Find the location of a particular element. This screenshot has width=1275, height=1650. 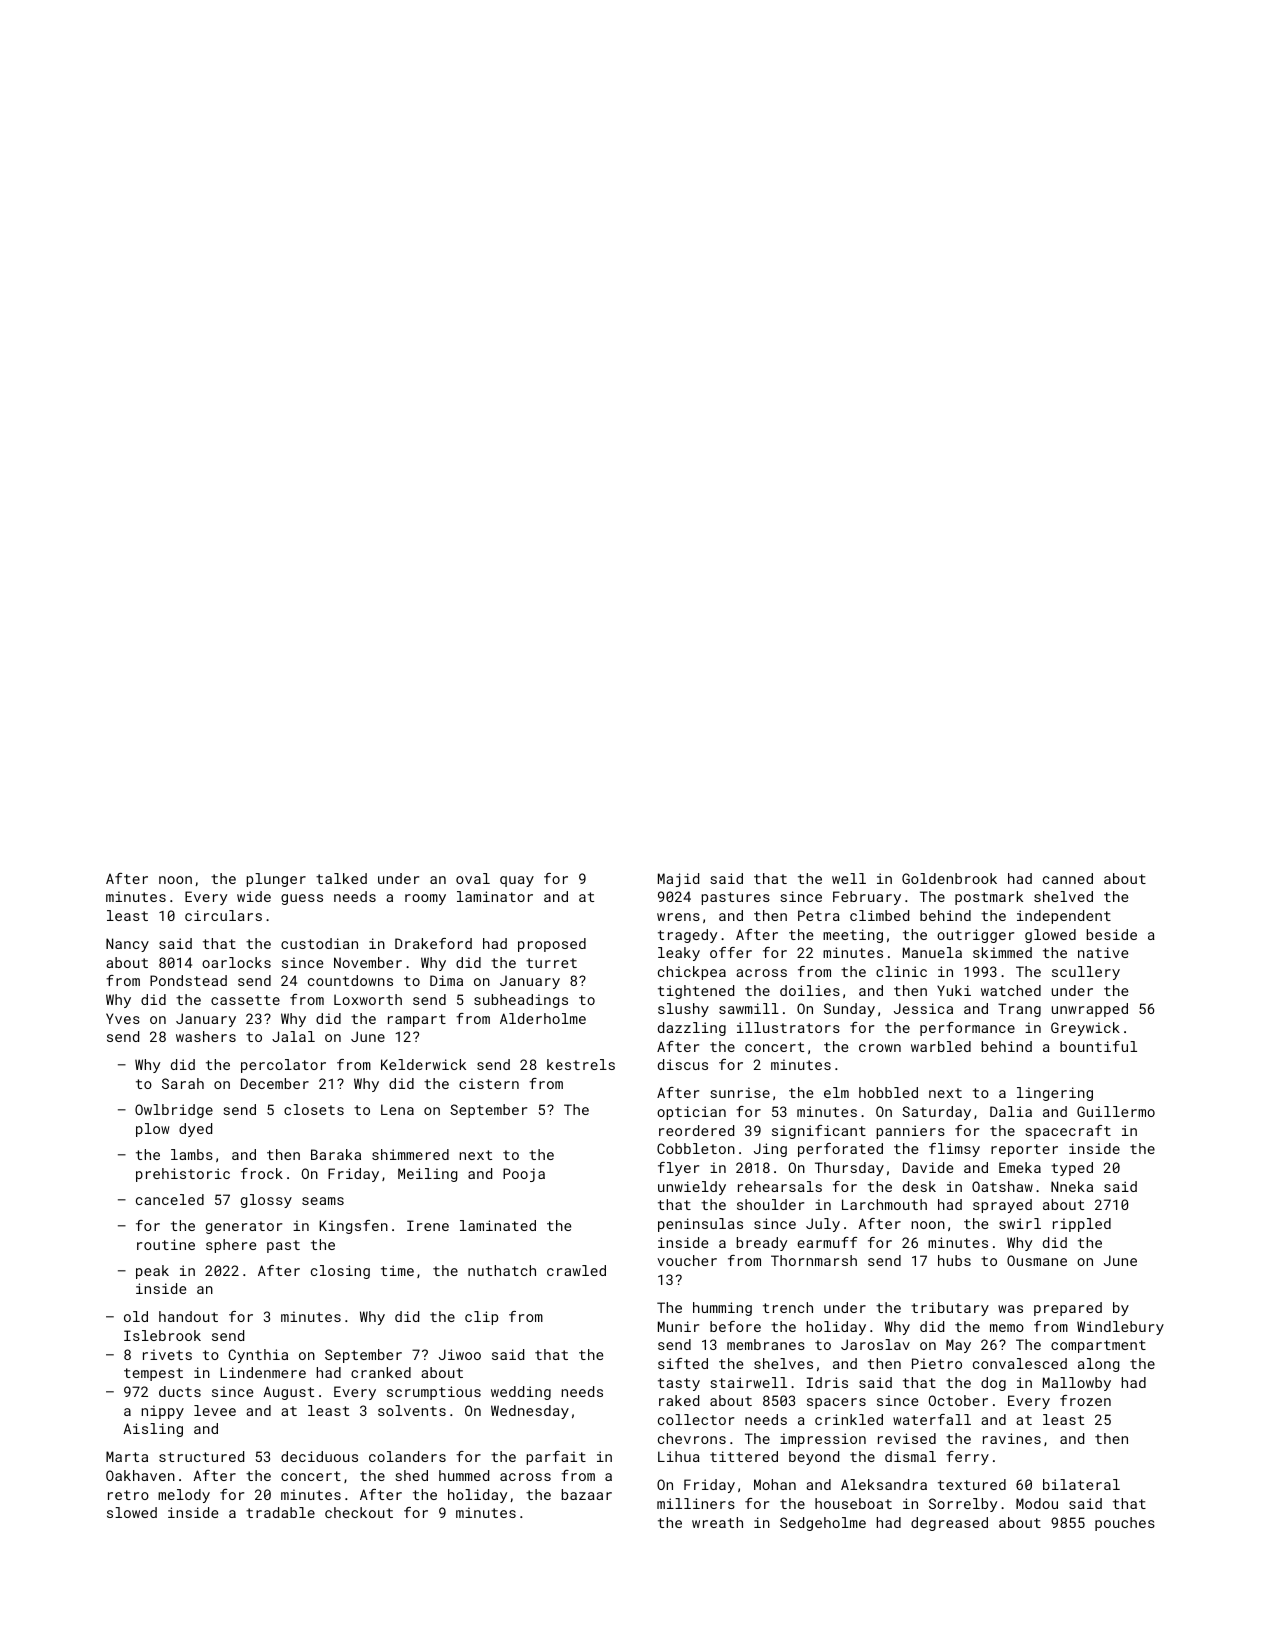

May is located at coordinates (958, 1346).
